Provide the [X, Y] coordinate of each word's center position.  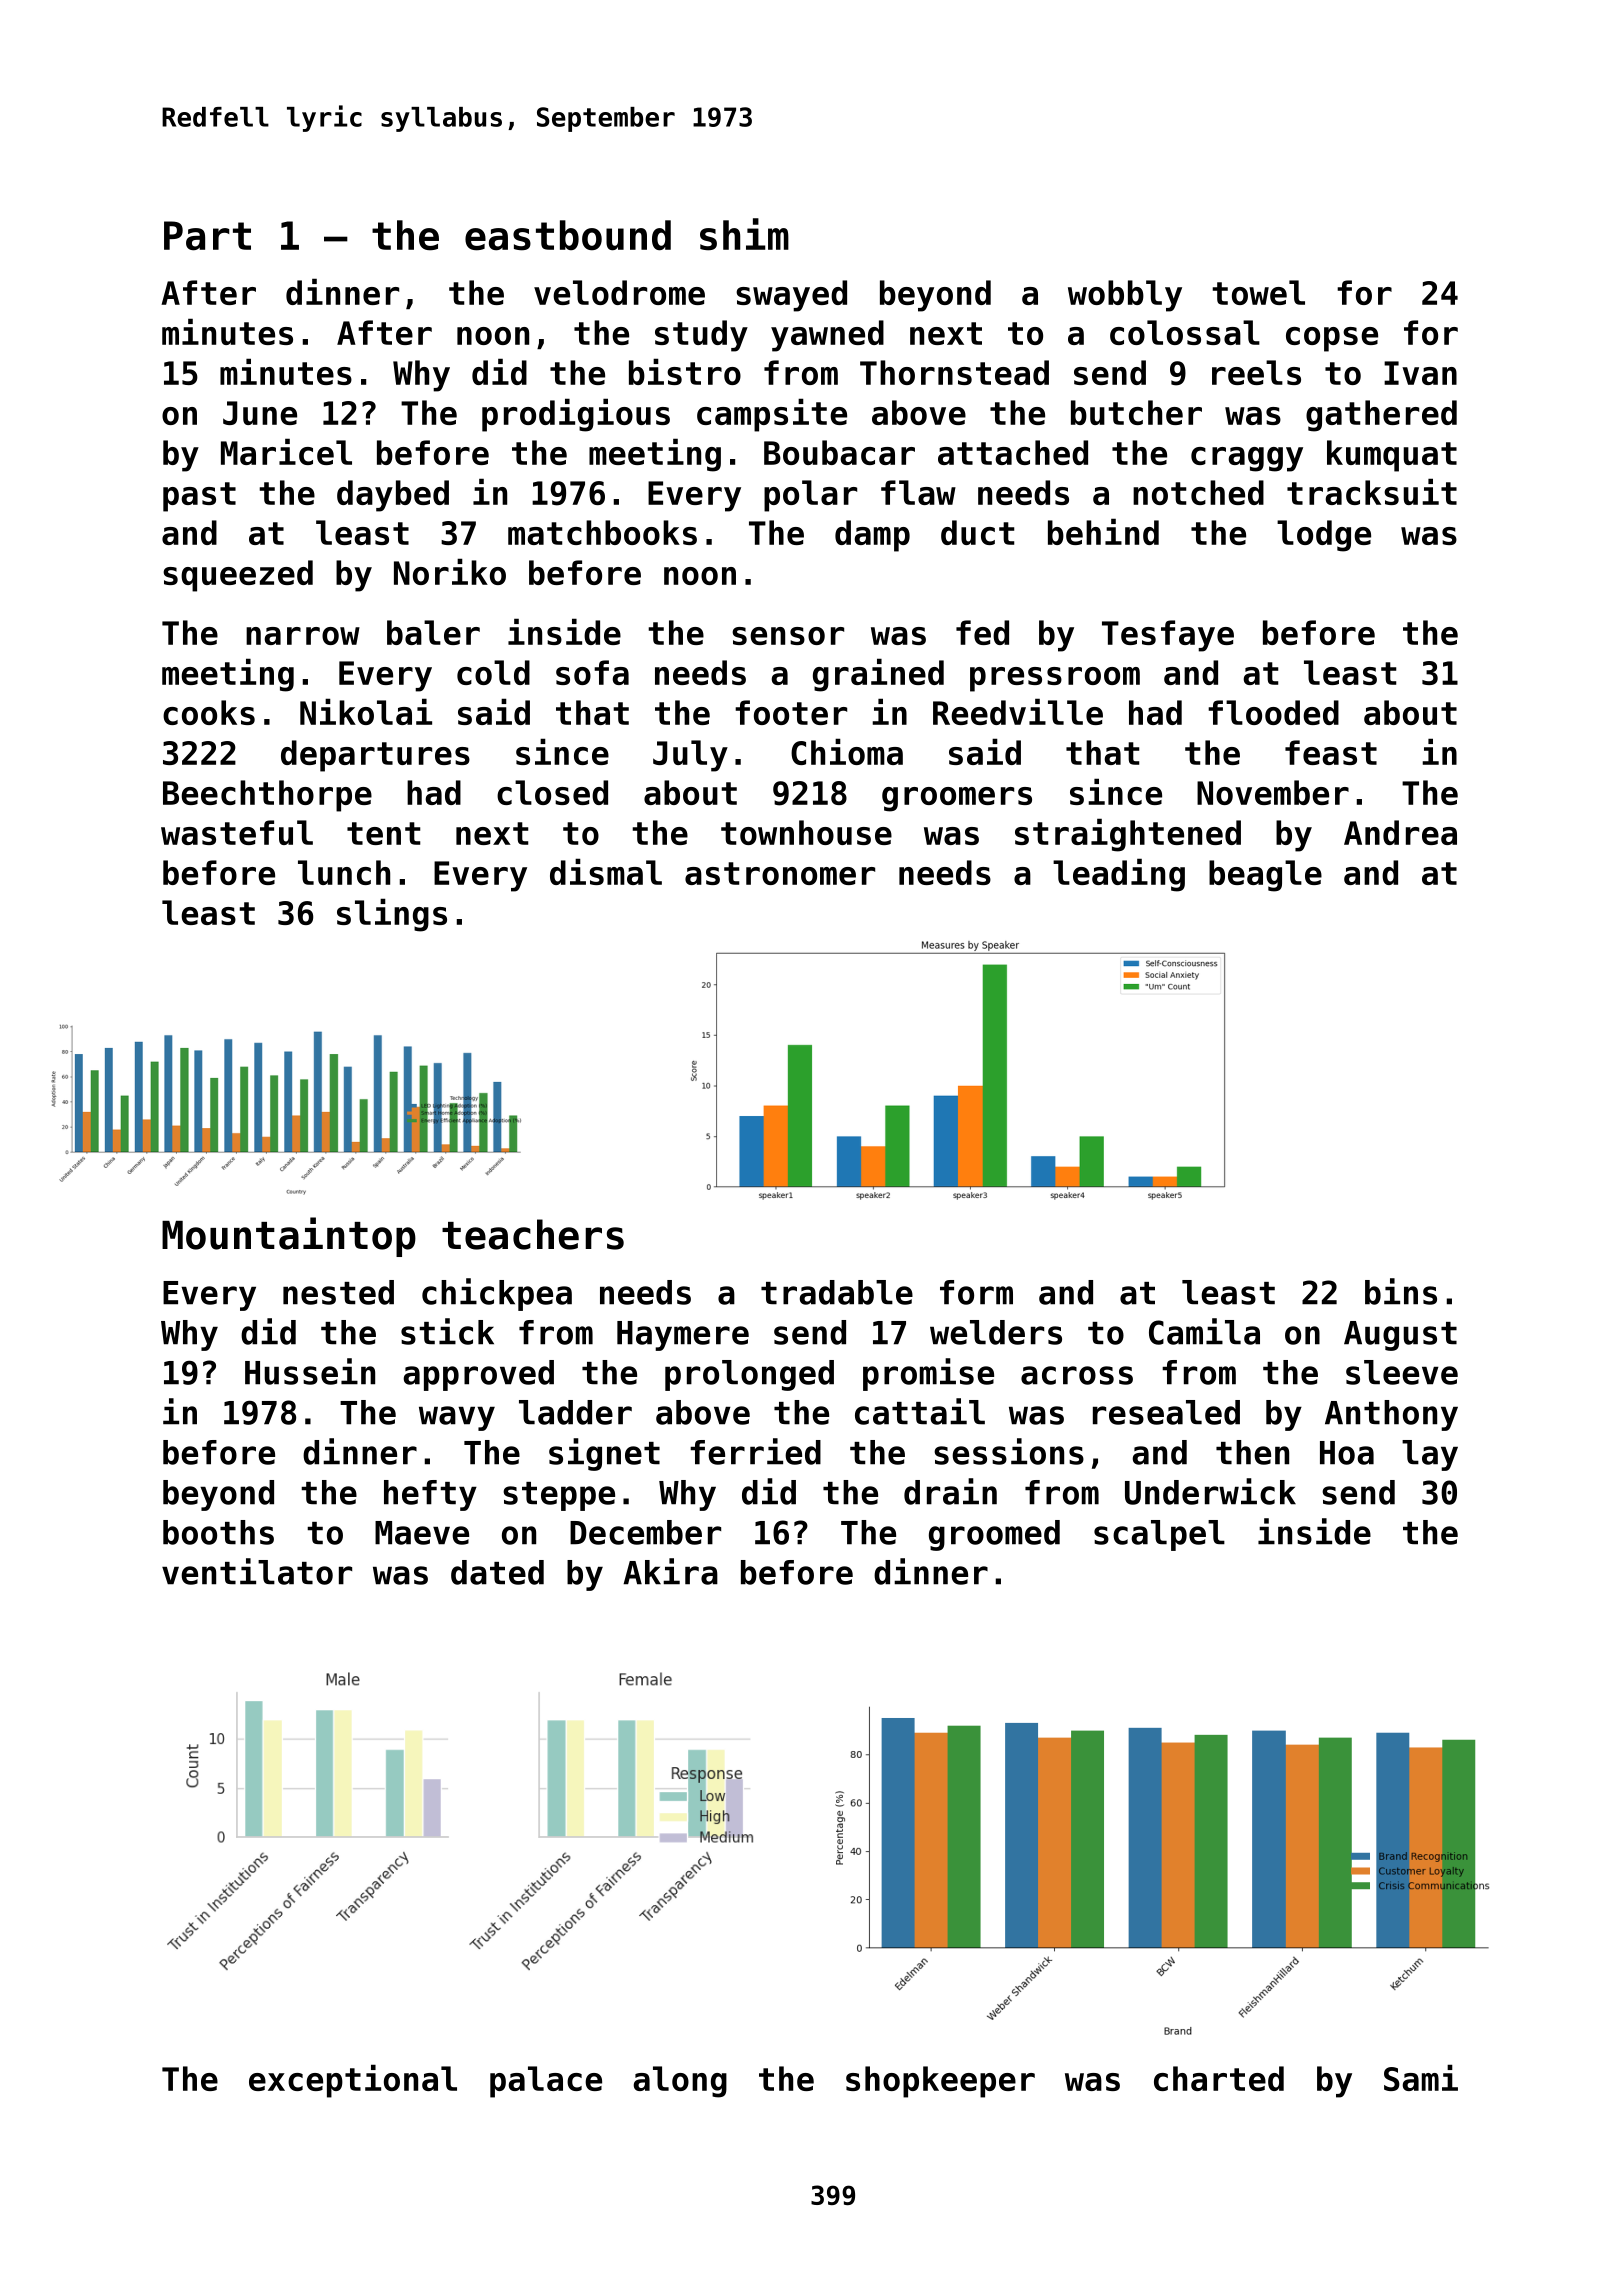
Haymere [683, 1336]
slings [392, 915]
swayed [791, 296]
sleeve [1402, 1372]
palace [546, 2082]
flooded [1273, 712]
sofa [592, 672]
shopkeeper [940, 2082]
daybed [393, 496]
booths [218, 1532]
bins [1401, 1291]
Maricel [286, 451]
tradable [837, 1292]
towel [1258, 292]
